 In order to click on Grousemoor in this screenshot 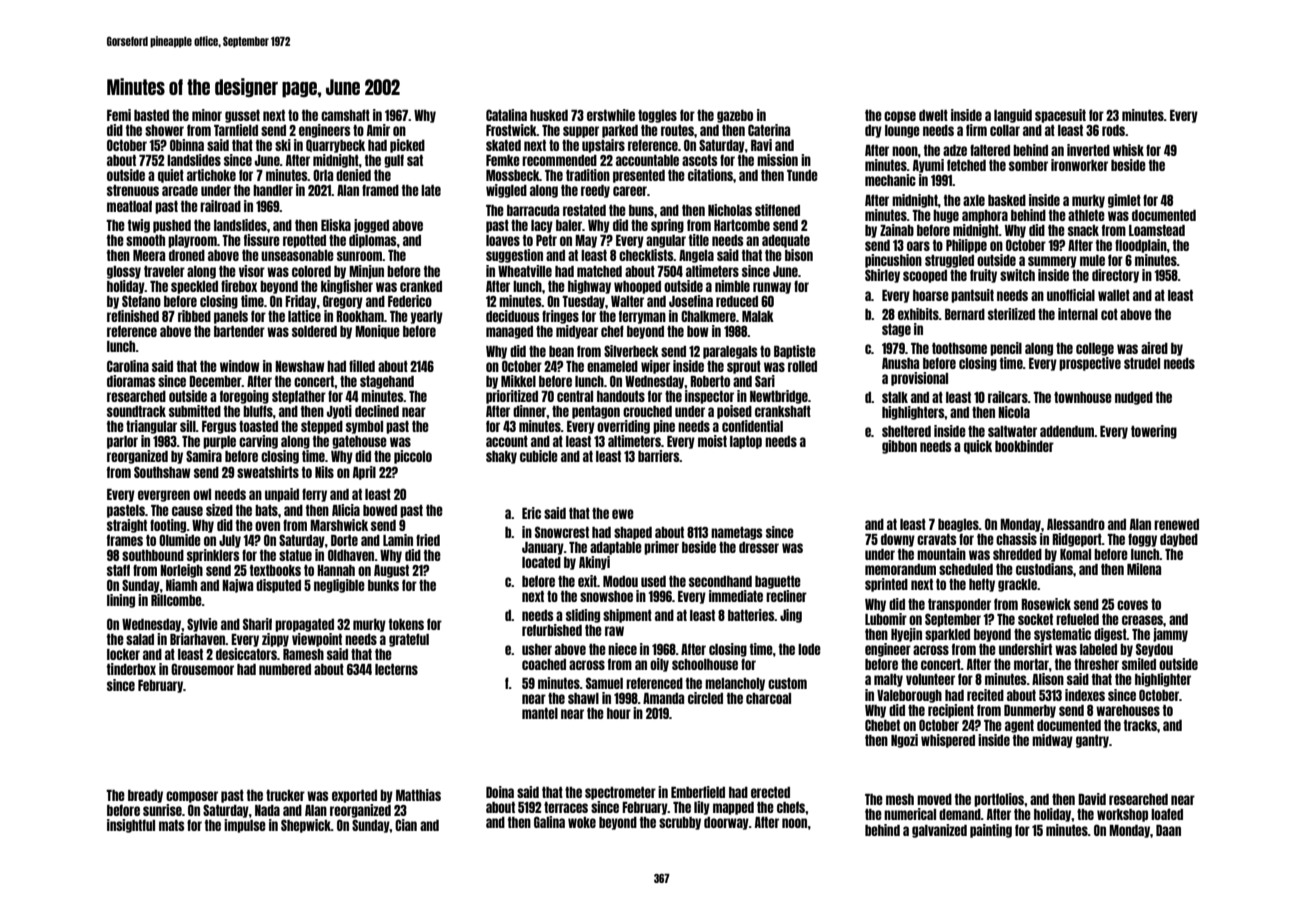, I will do `click(202, 669)`.
